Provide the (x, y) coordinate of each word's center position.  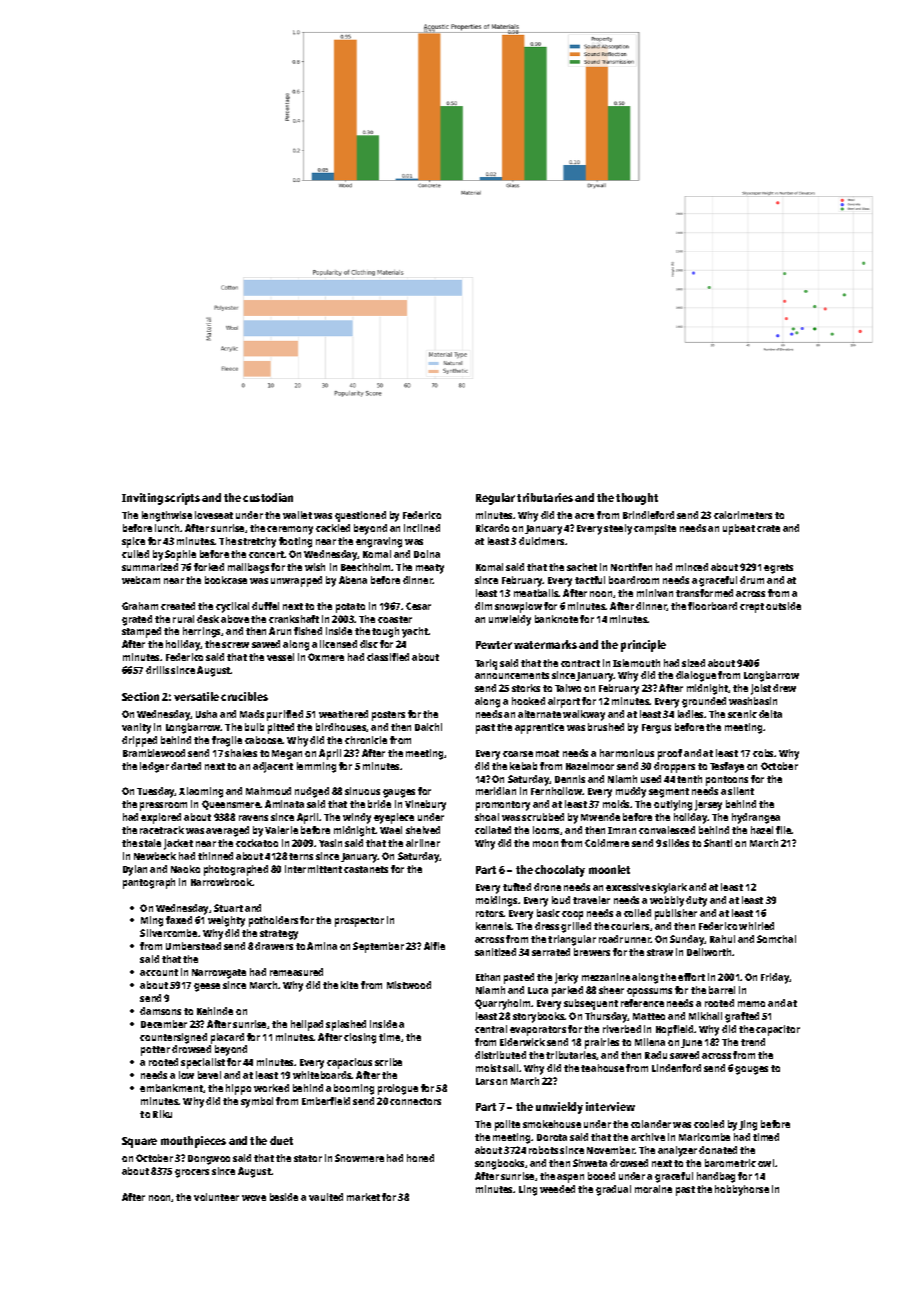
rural (183, 619)
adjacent (273, 767)
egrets (778, 569)
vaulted (326, 1197)
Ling (528, 1190)
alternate (539, 714)
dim (483, 606)
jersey (708, 805)
